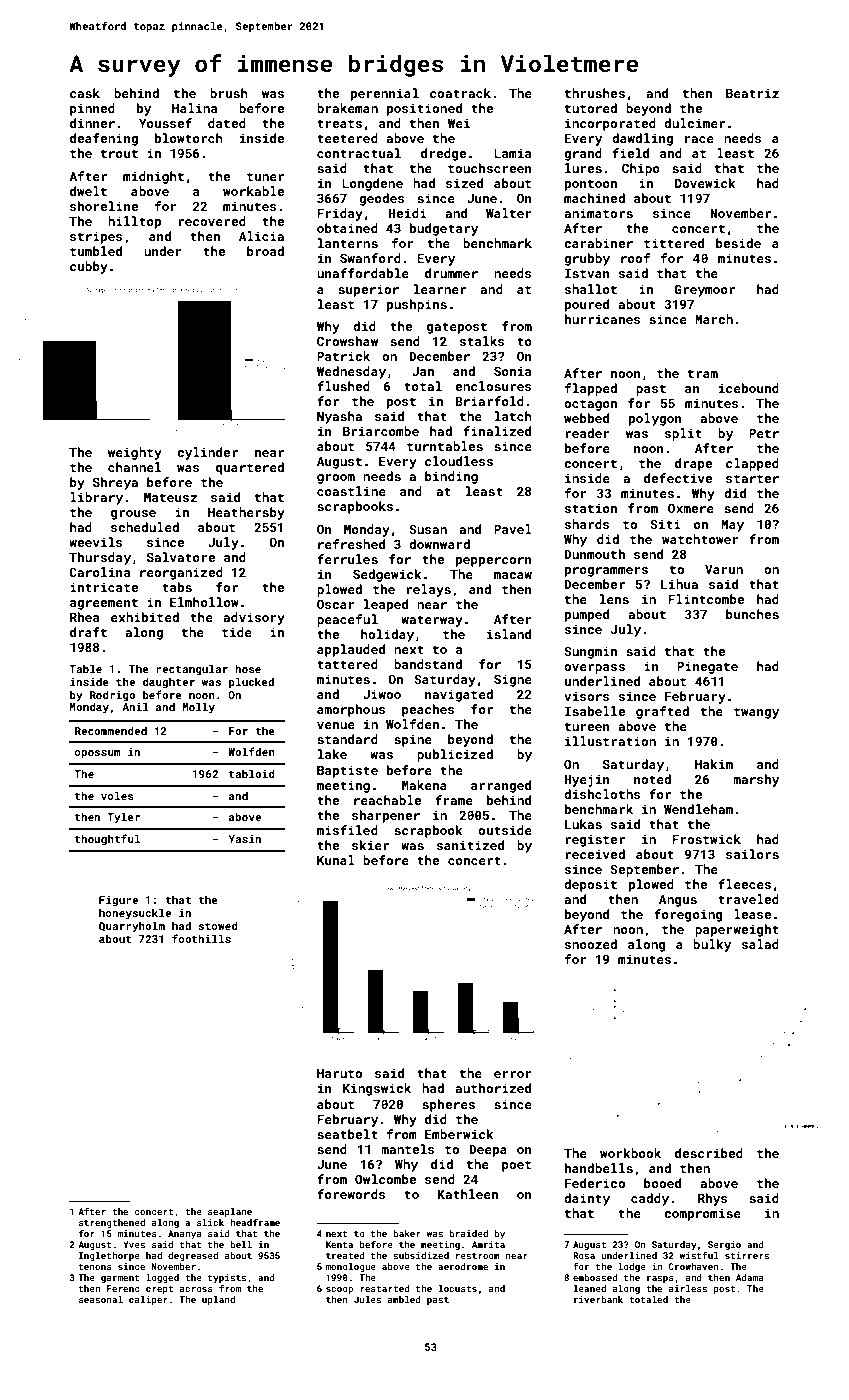 This document has width=849, height=1400. I want to click on Carolina, so click(99, 572).
